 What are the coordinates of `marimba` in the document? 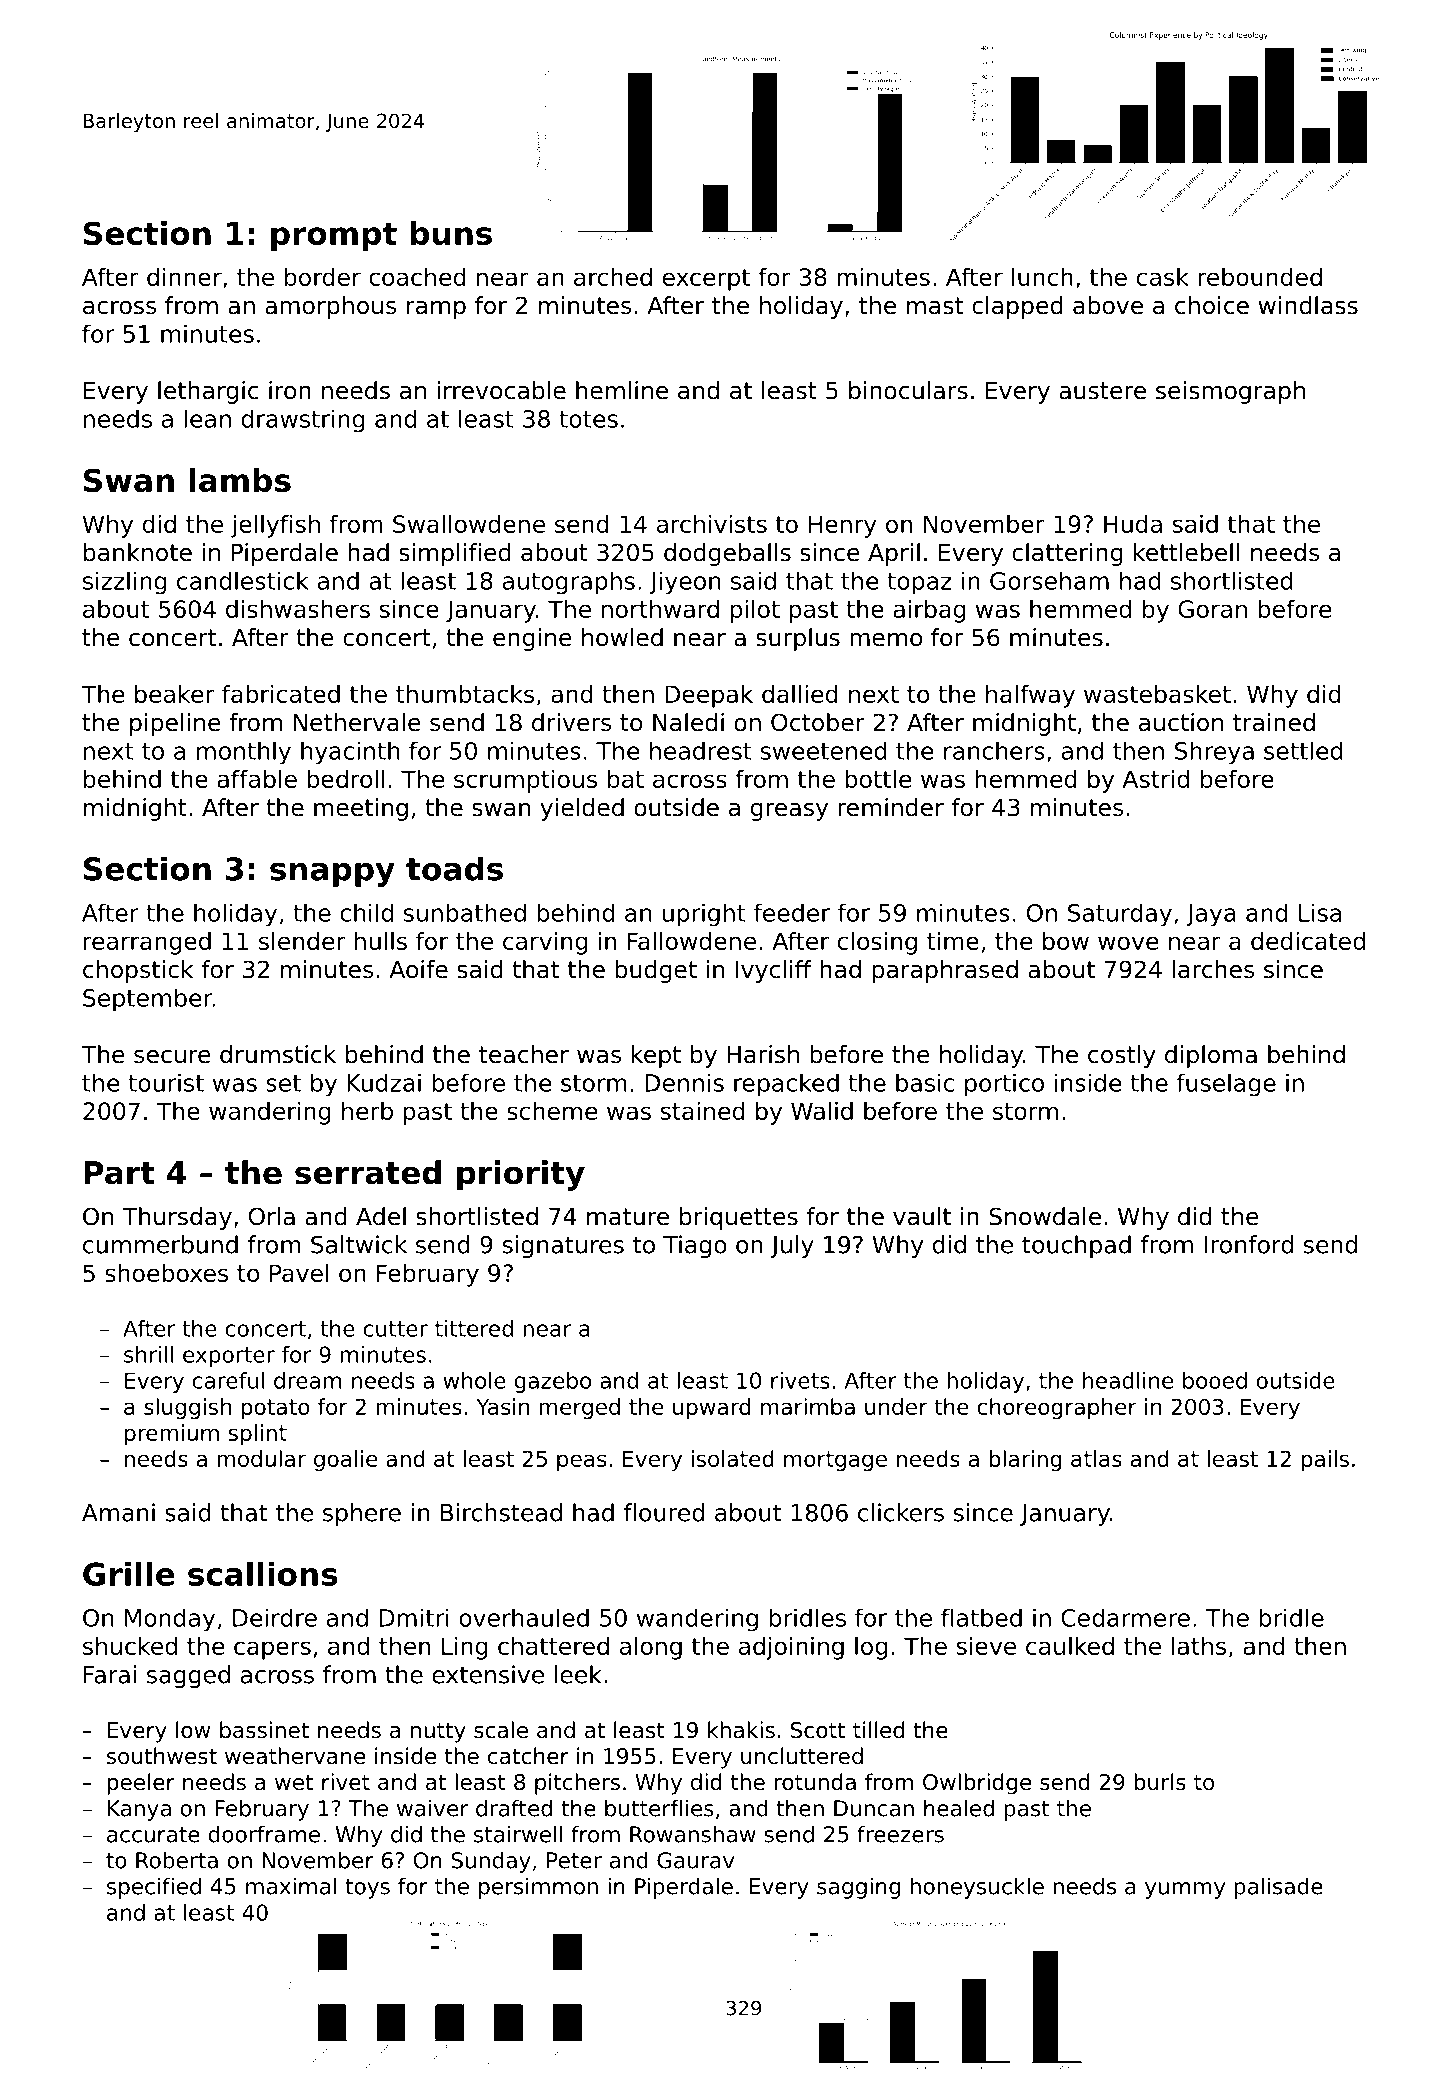 It's located at (808, 1406).
